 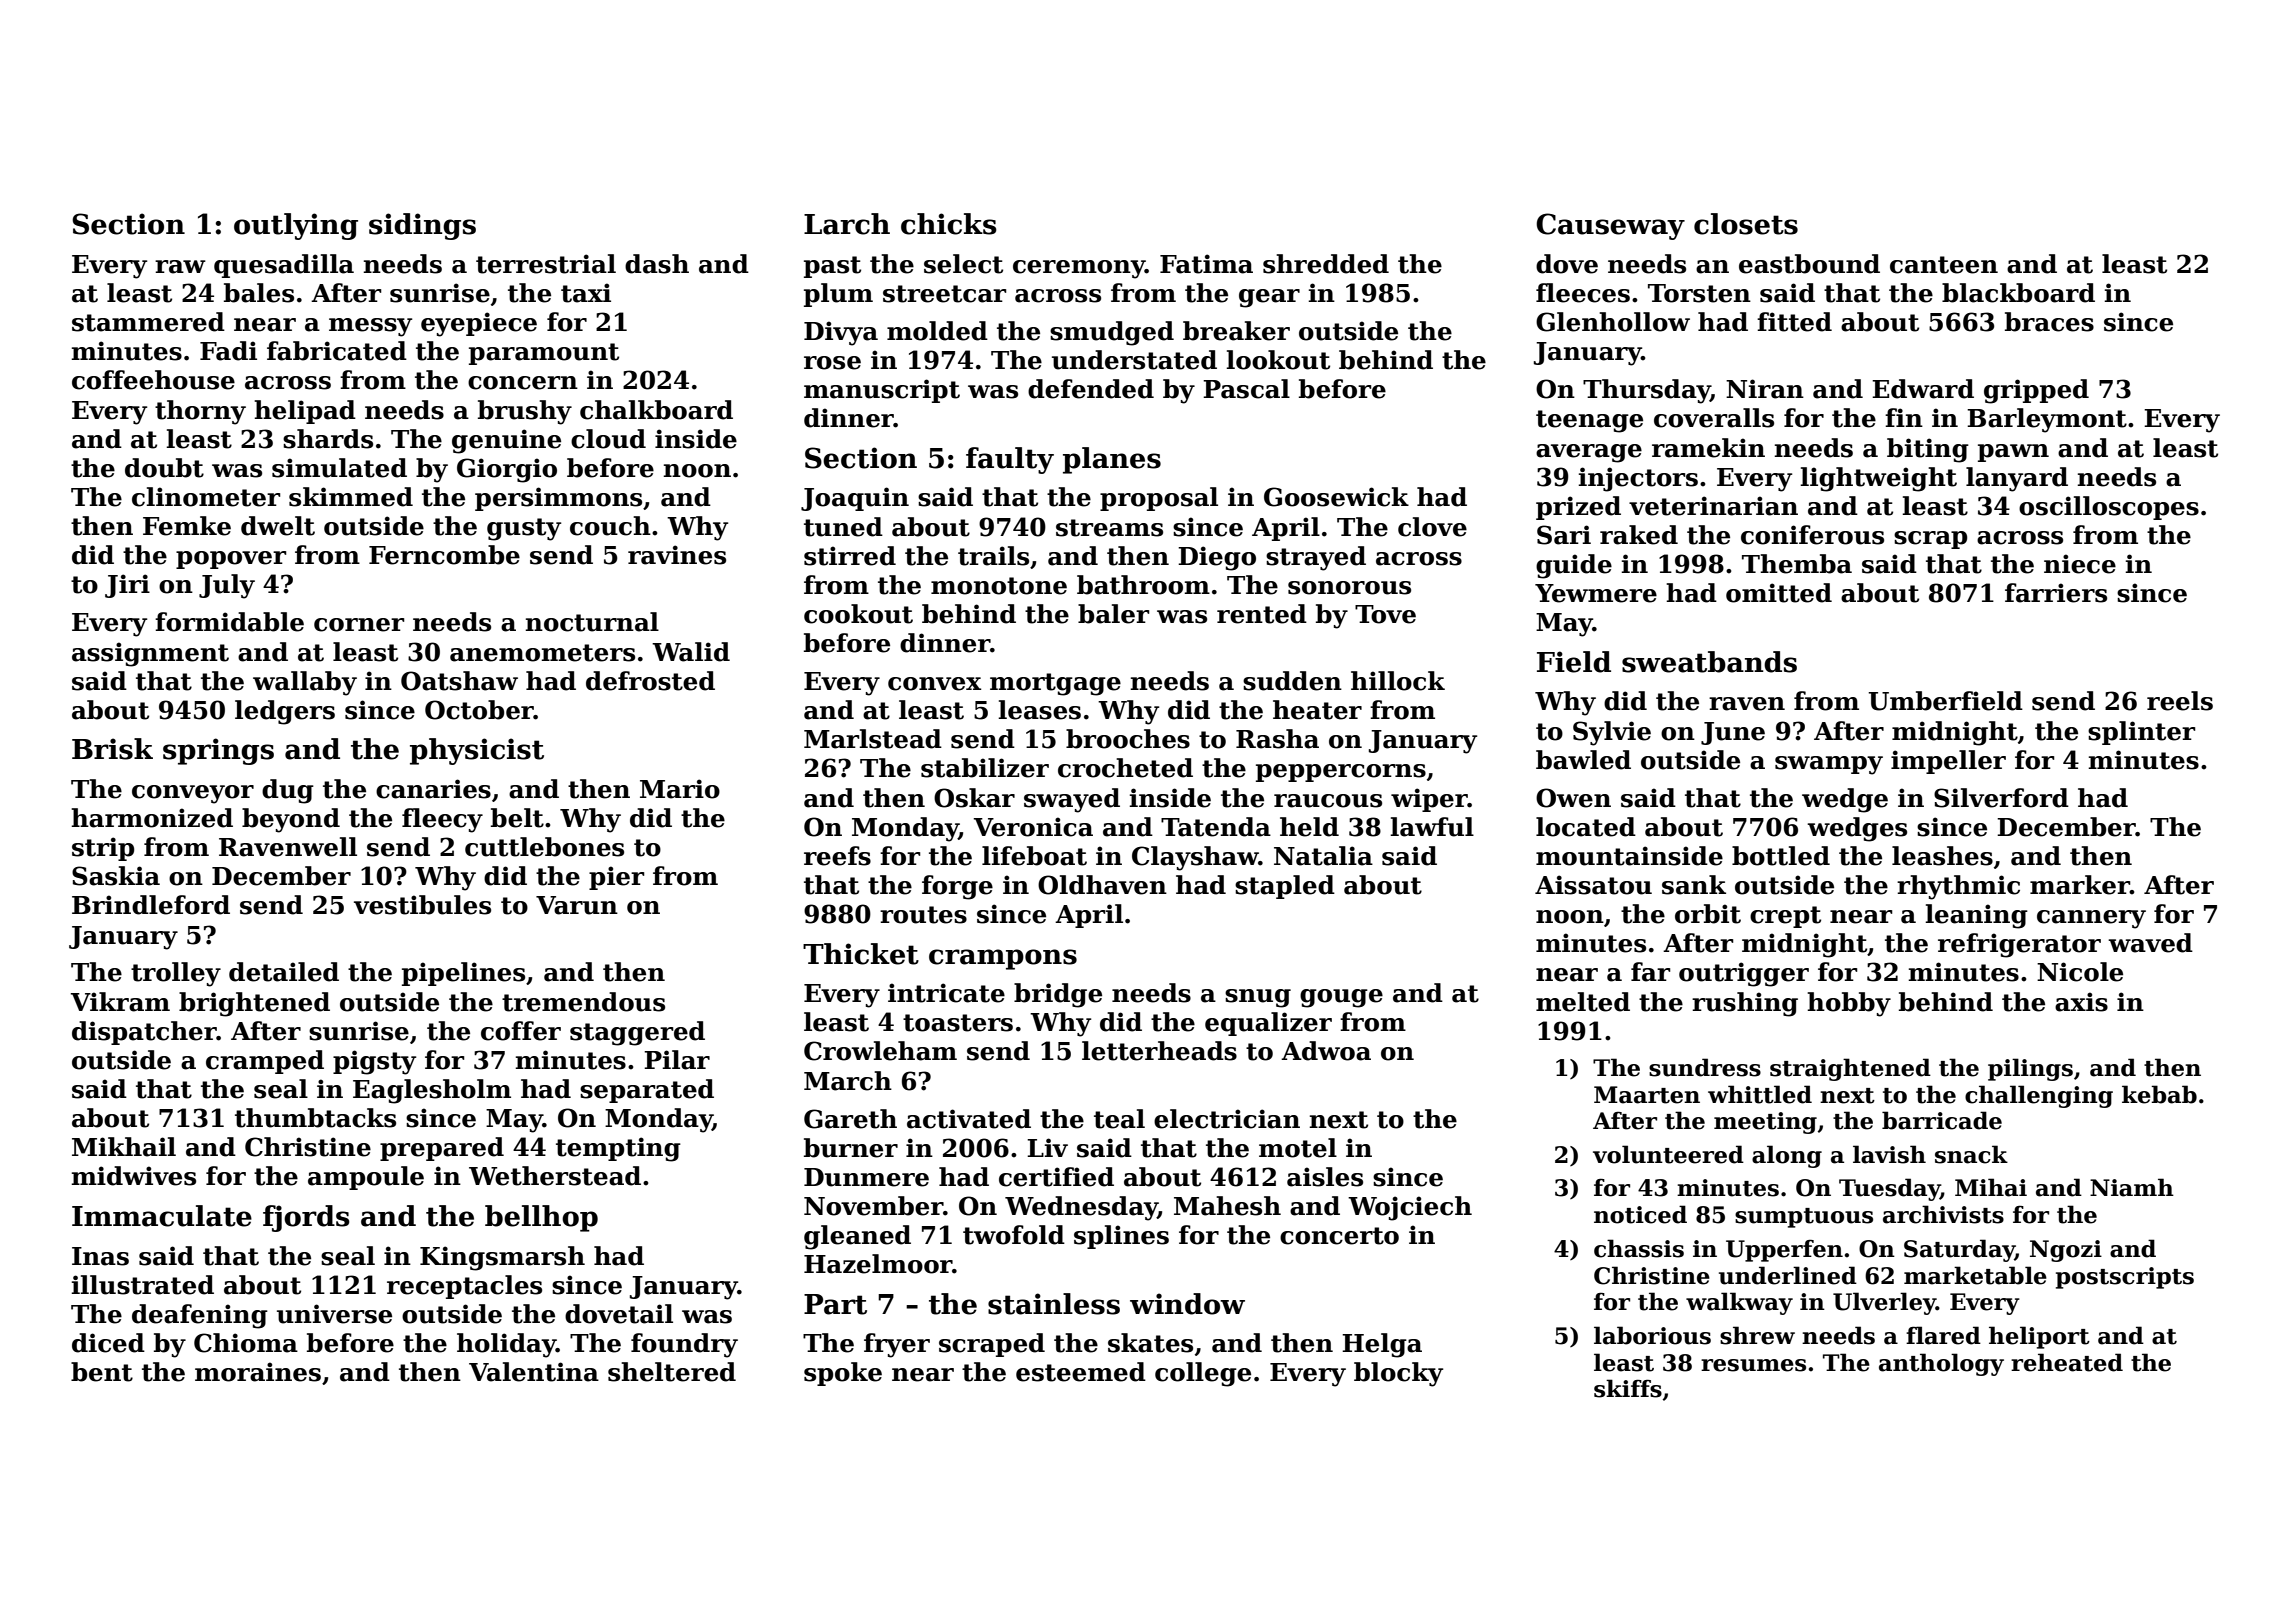 I want to click on Vikram, so click(x=120, y=1002).
